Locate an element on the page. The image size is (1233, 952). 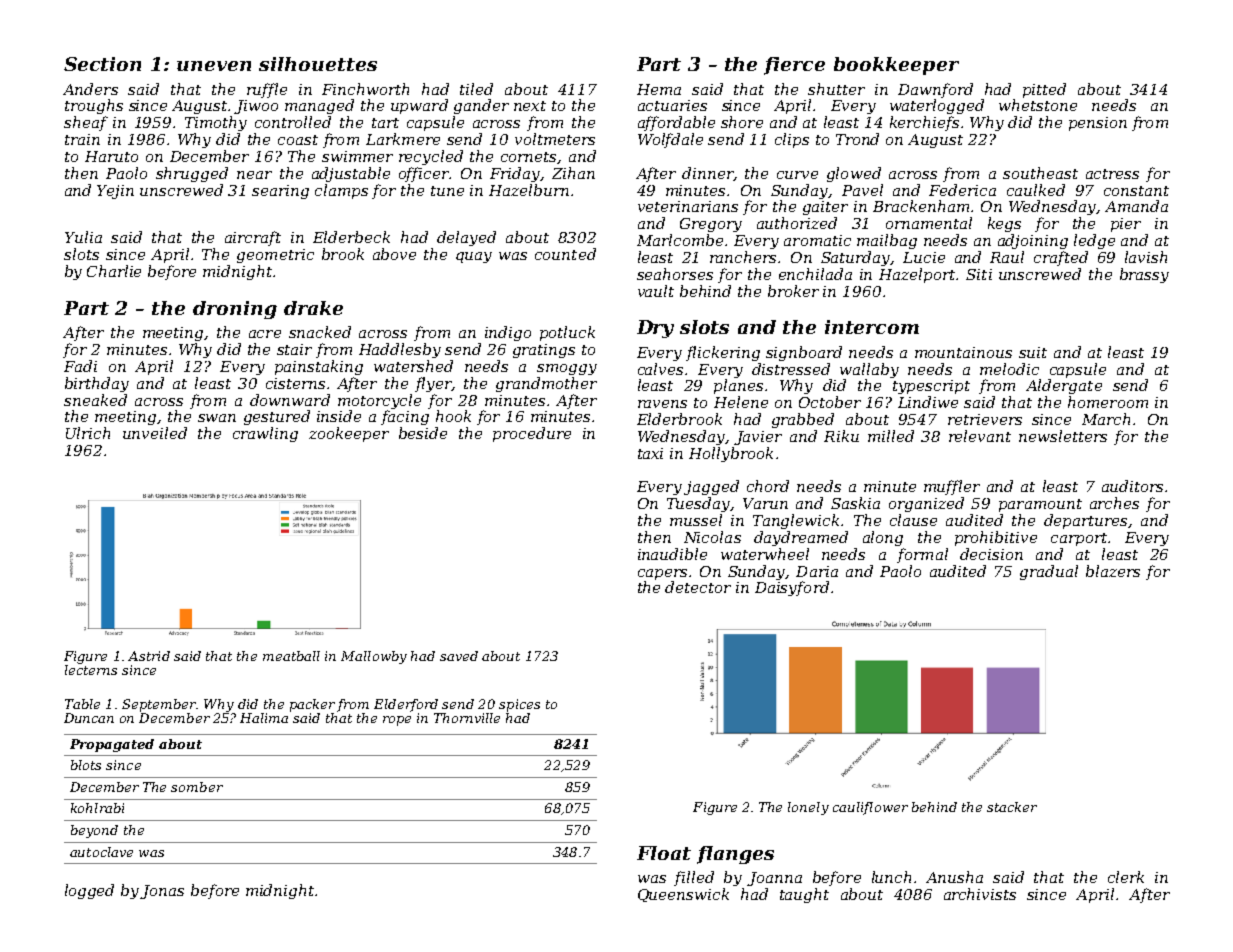
milled is located at coordinates (891, 436).
